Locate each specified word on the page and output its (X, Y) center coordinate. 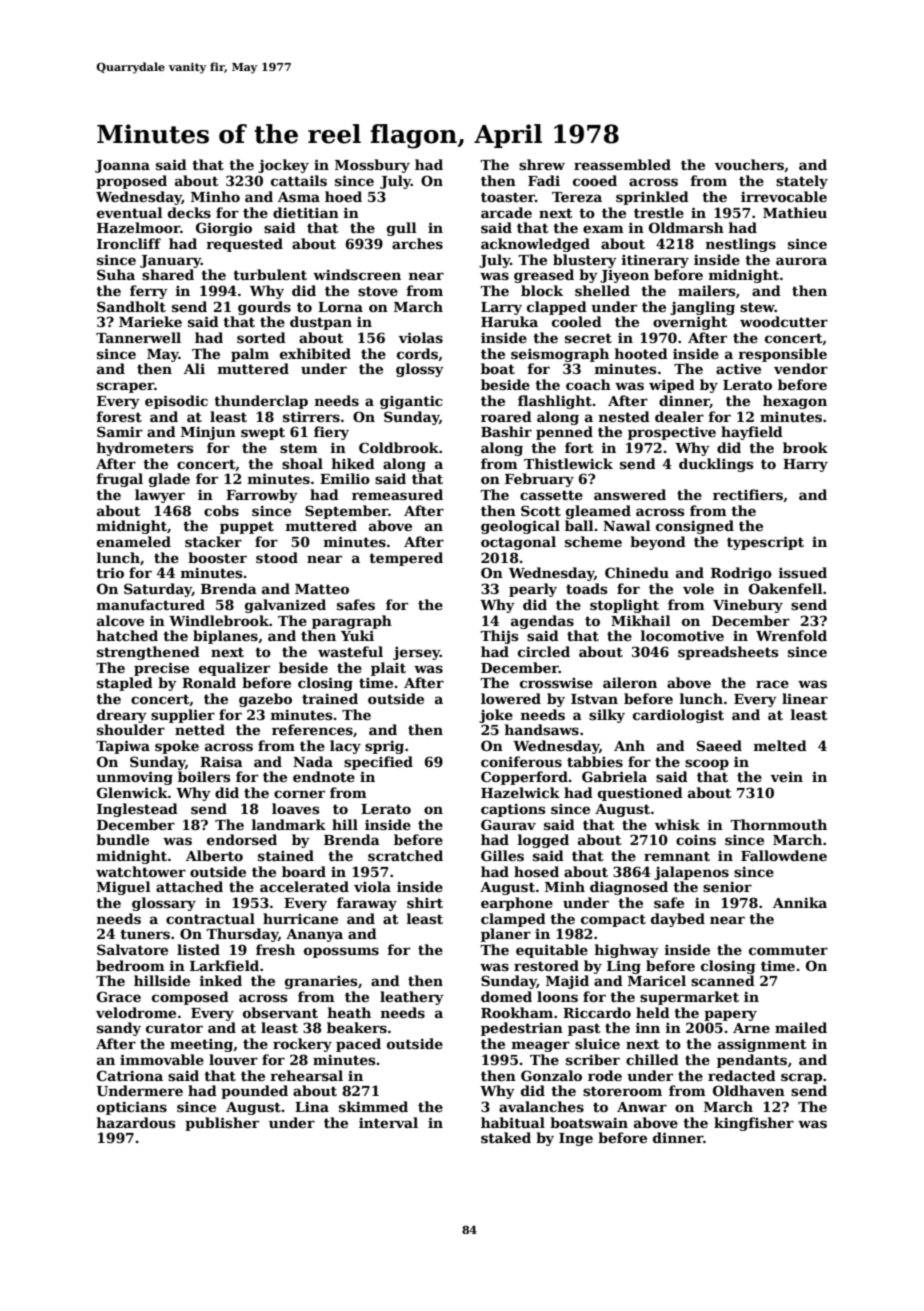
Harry (805, 465)
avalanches (541, 1106)
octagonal (518, 543)
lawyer (160, 496)
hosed (536, 871)
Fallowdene (784, 855)
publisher (222, 1124)
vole (698, 588)
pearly (533, 590)
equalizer (234, 669)
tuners (145, 934)
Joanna (122, 166)
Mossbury (372, 166)
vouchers (749, 164)
